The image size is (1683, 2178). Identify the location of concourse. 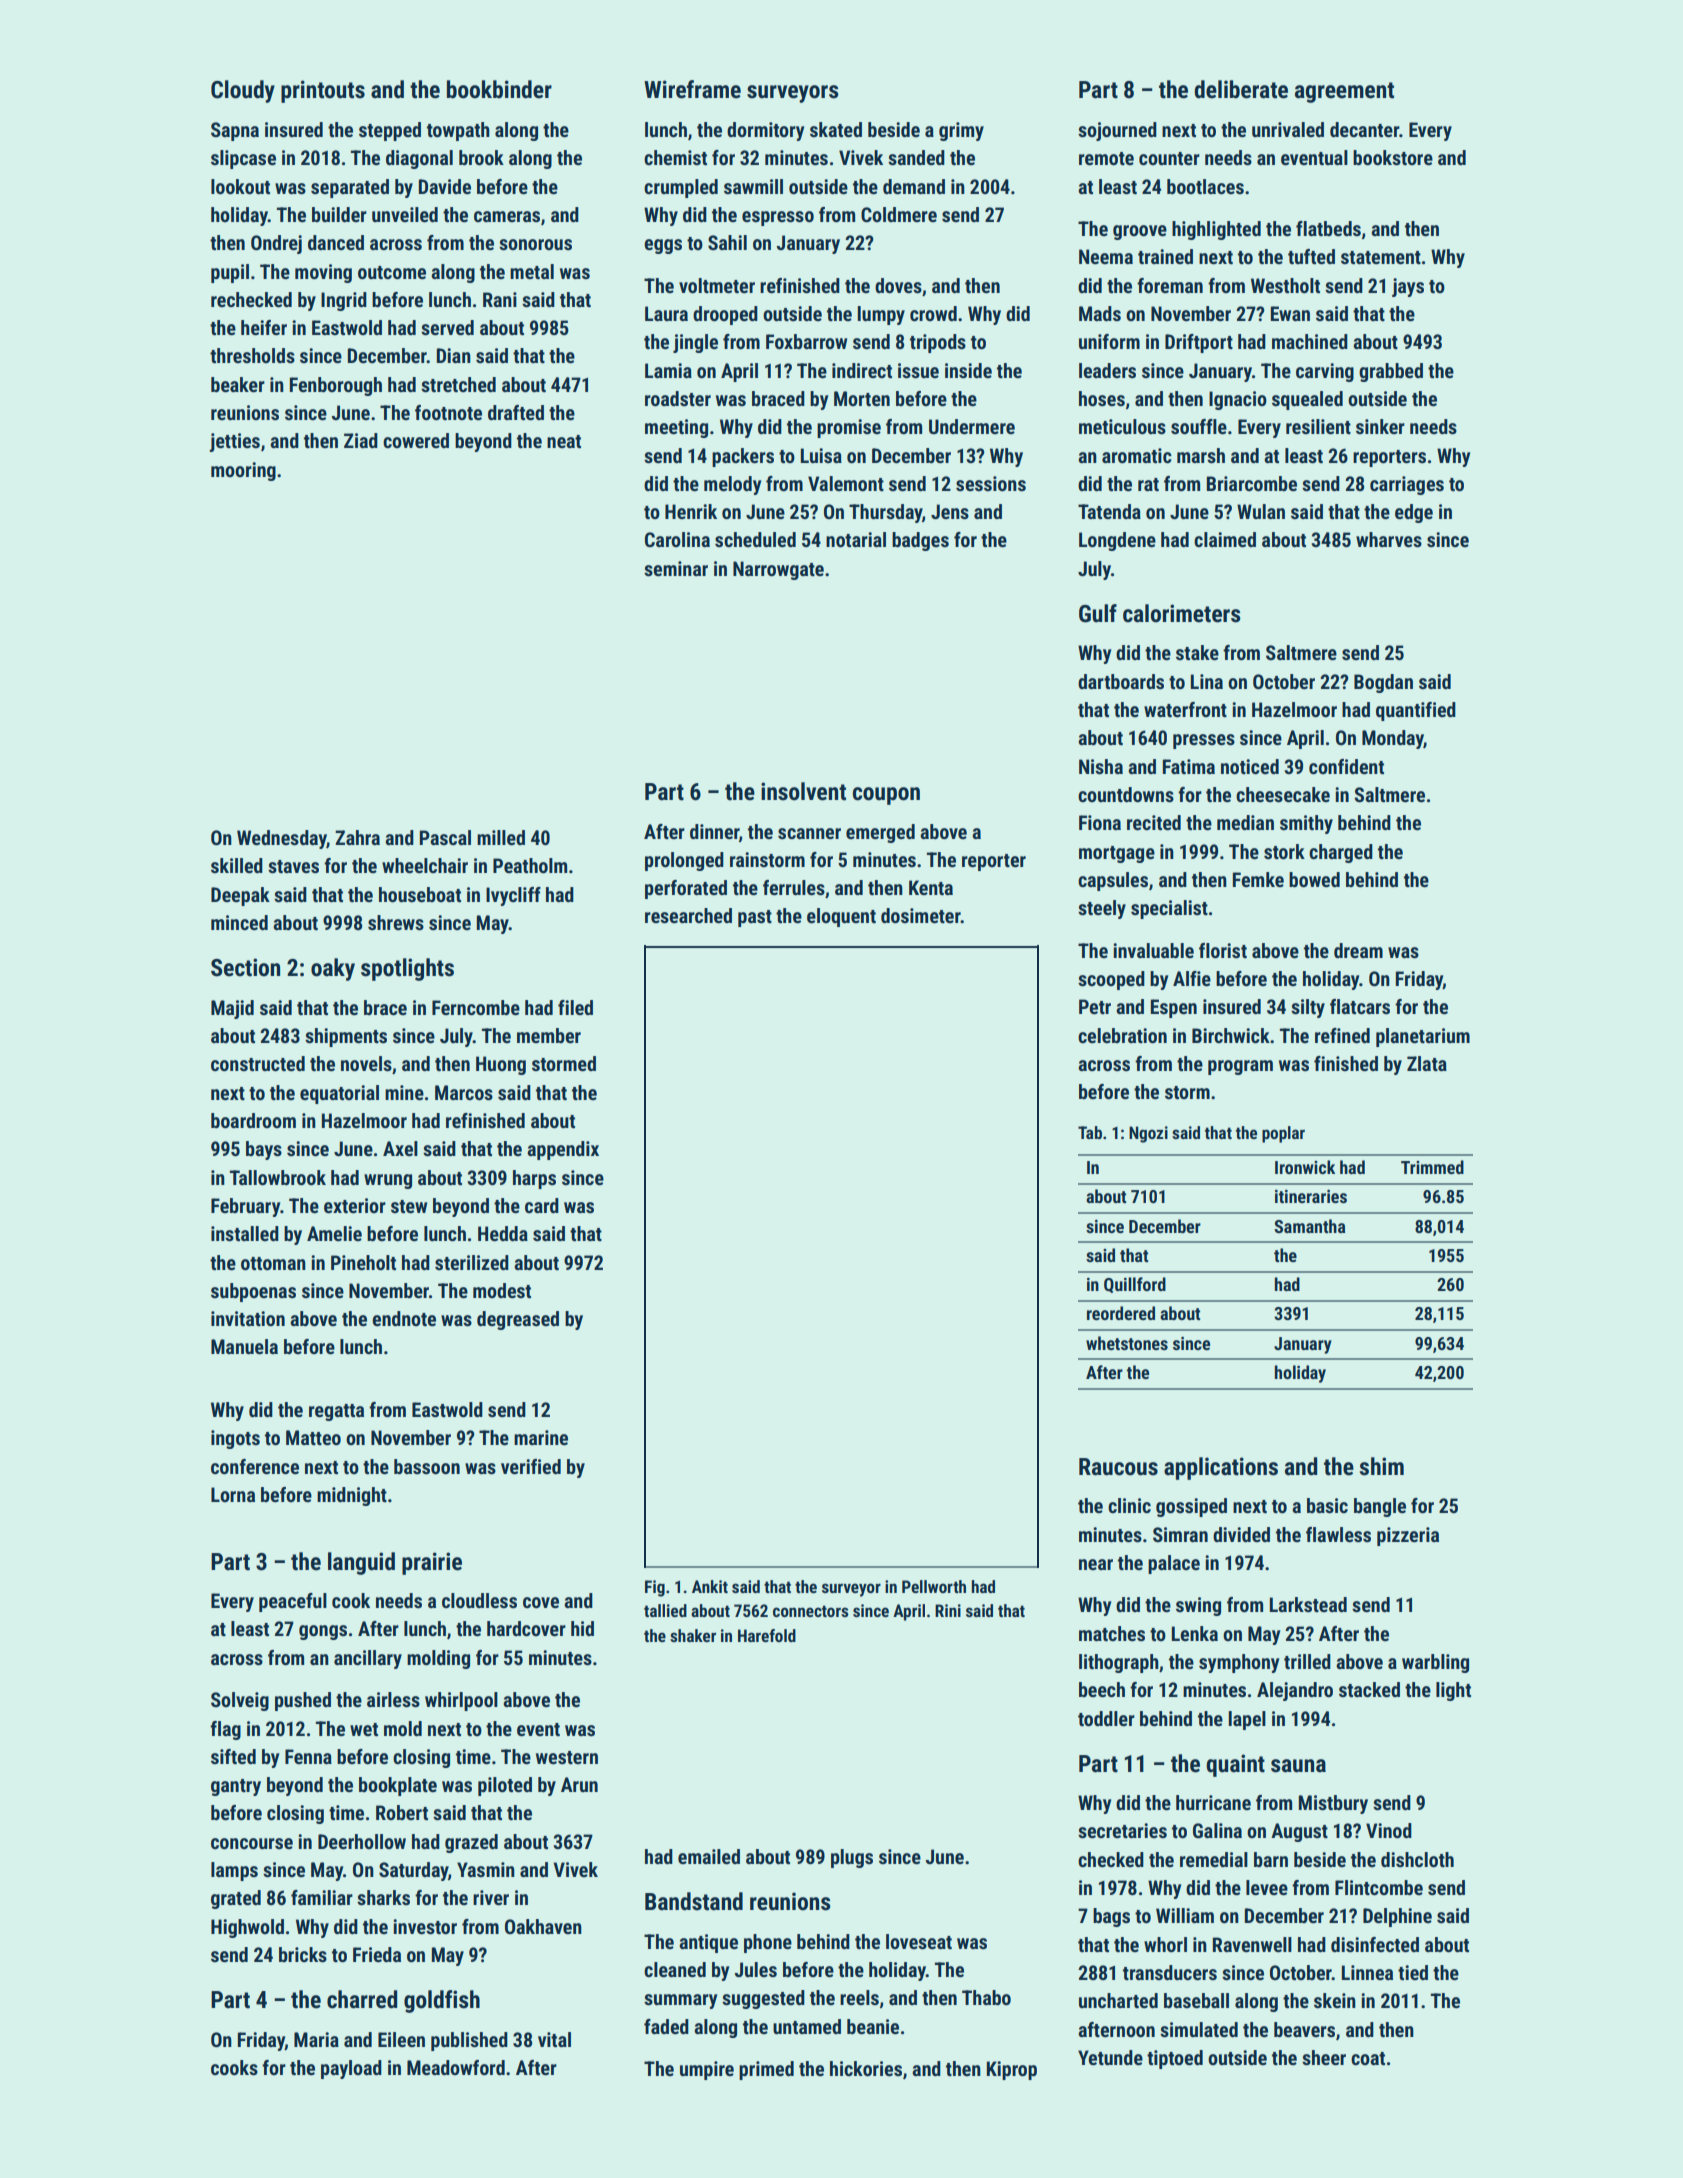
(252, 1843).
